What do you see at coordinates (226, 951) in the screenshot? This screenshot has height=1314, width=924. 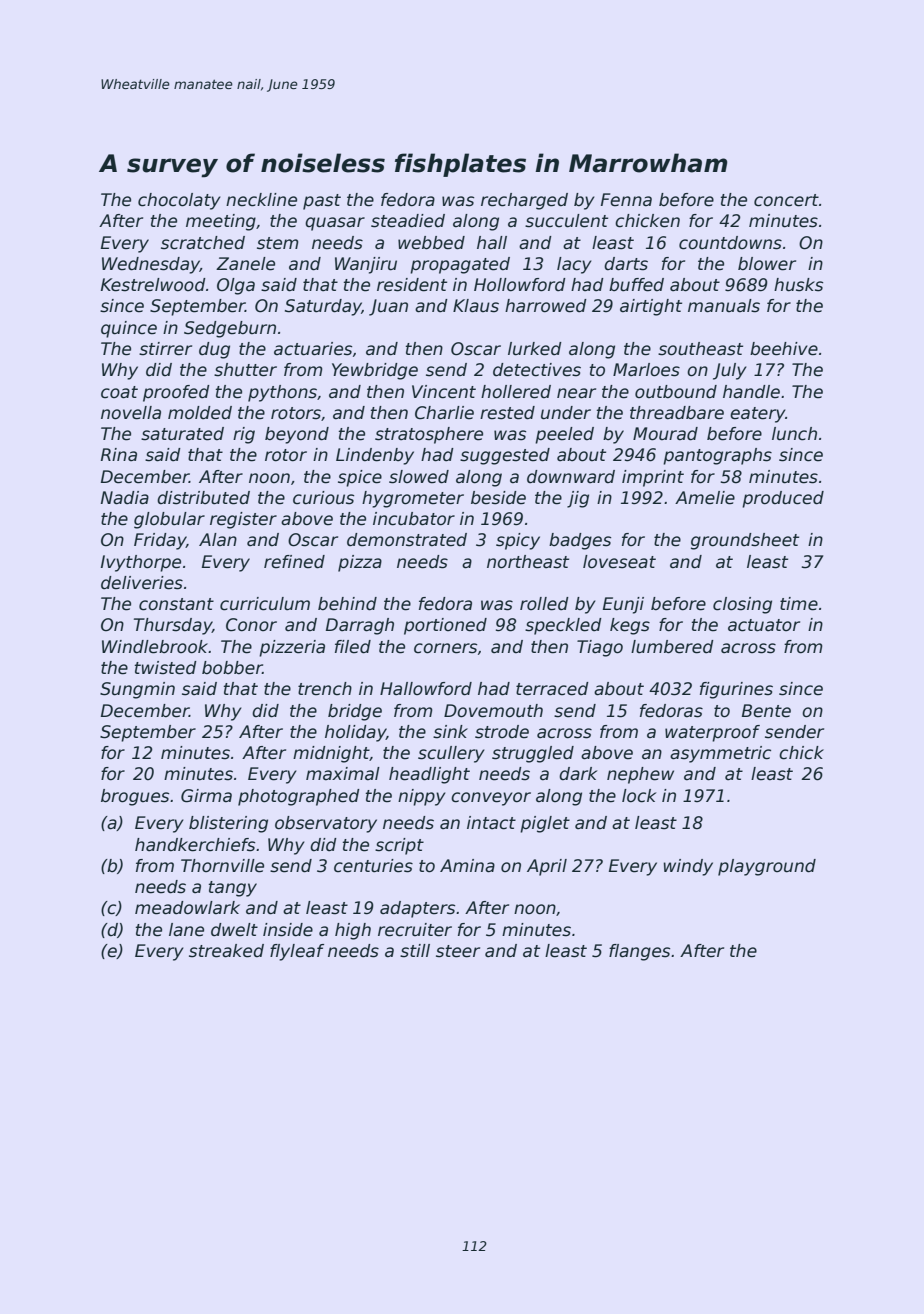 I see `streaked` at bounding box center [226, 951].
